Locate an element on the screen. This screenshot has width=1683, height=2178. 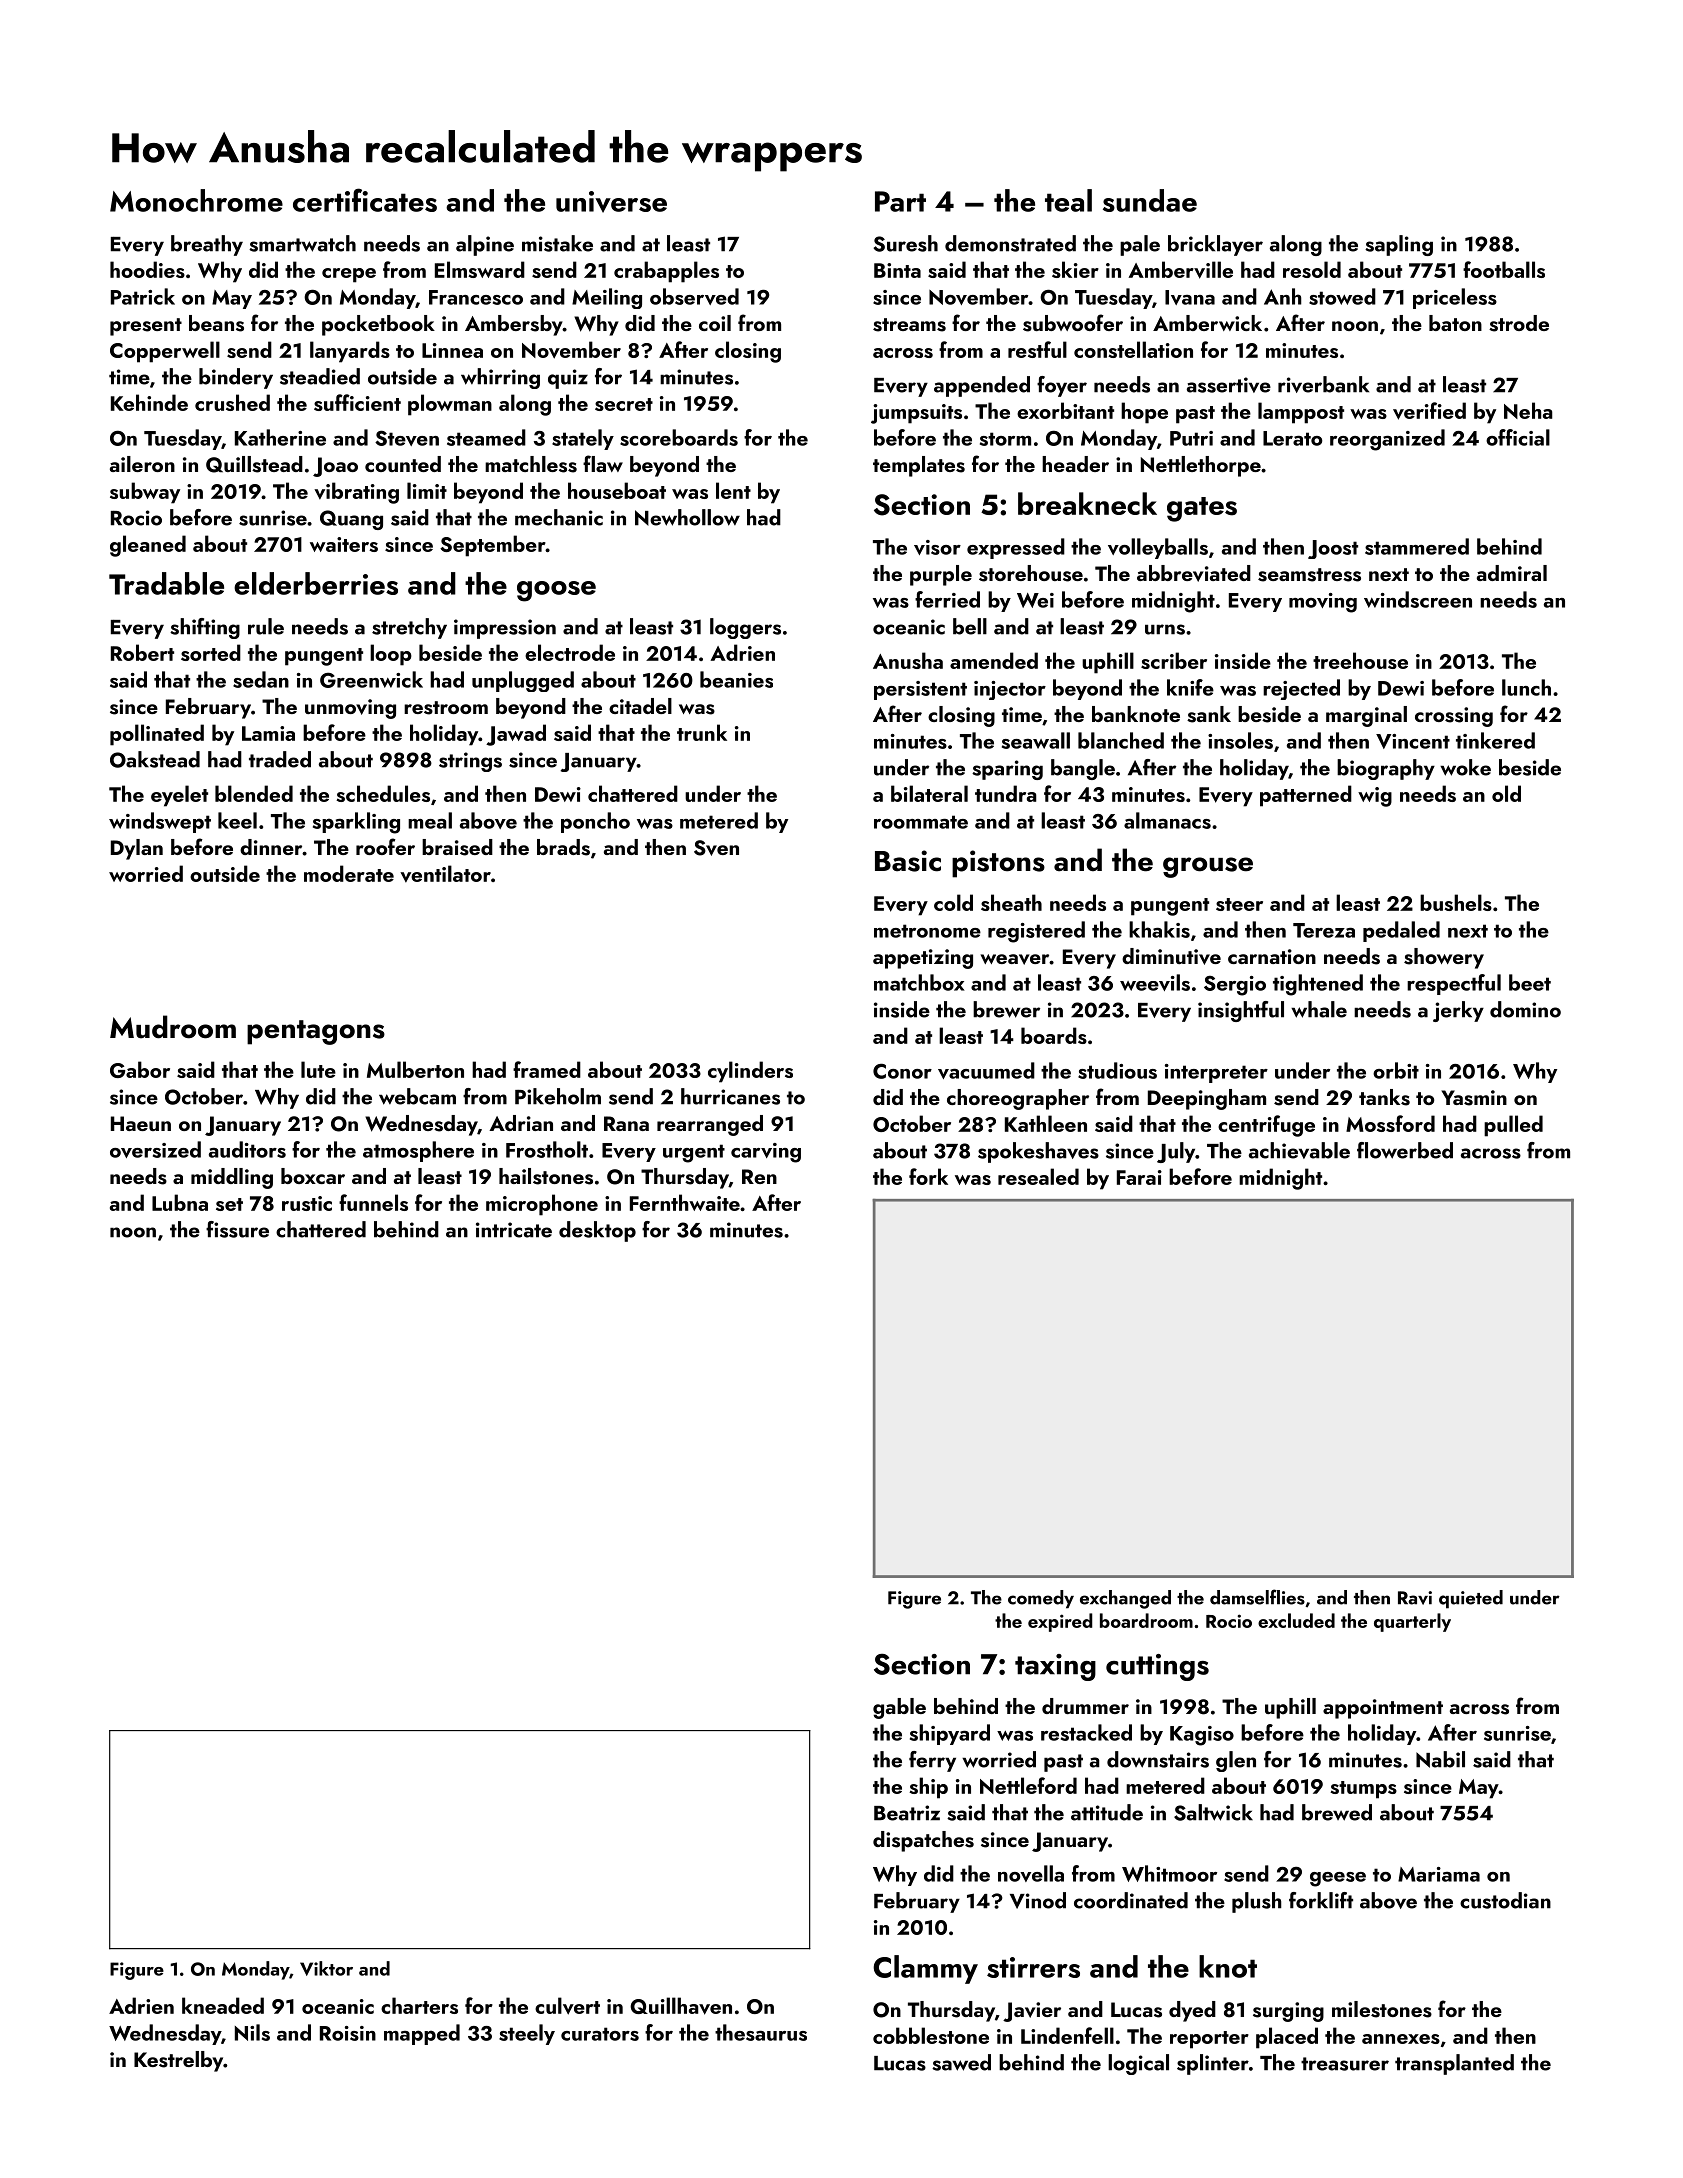
gable is located at coordinates (899, 1708).
